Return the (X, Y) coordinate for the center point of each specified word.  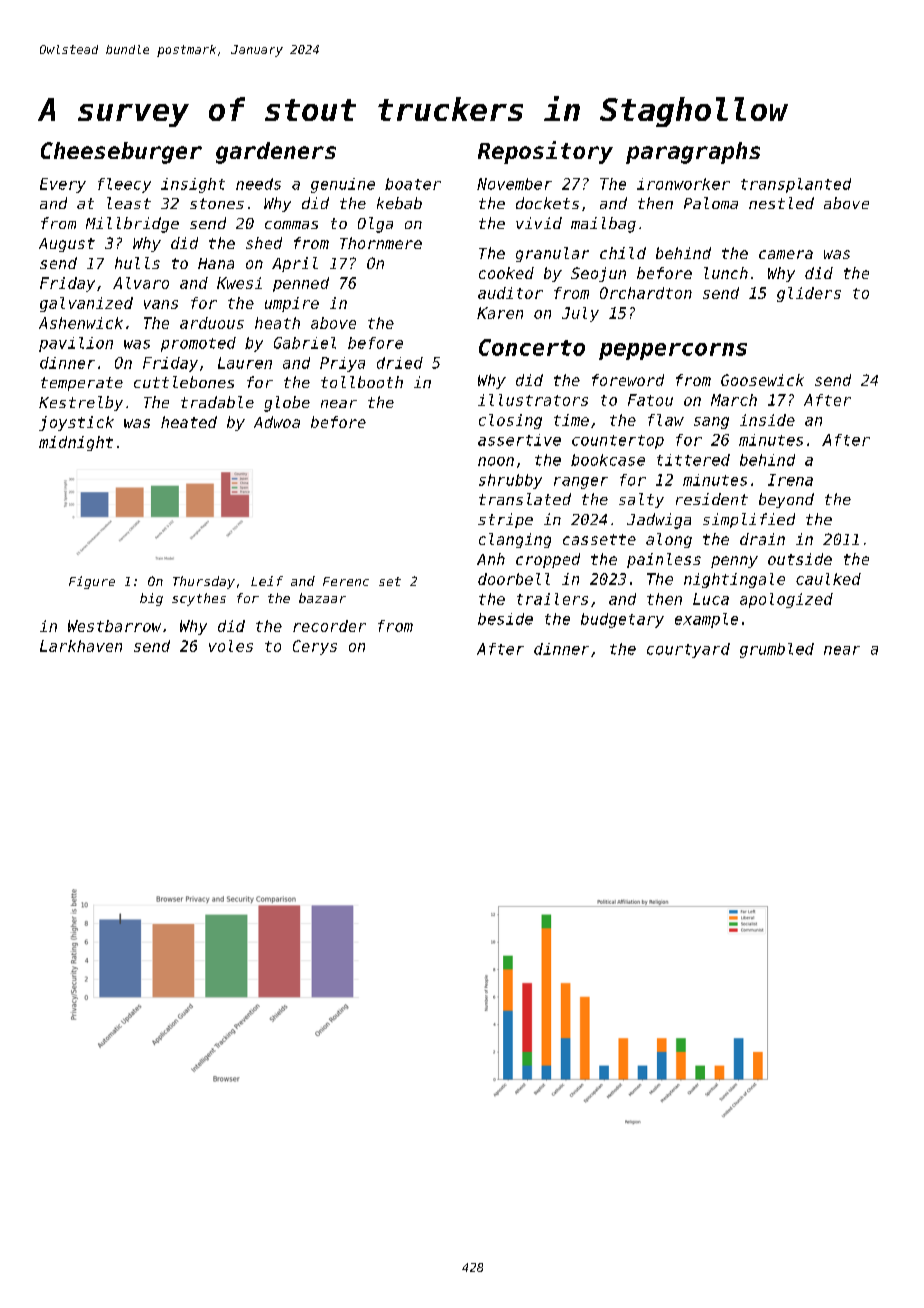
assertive (519, 440)
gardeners (276, 153)
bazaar (322, 598)
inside (767, 420)
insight (193, 185)
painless (664, 560)
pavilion (76, 344)
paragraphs (693, 153)
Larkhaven (81, 646)
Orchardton (646, 293)
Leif (267, 581)
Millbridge (132, 225)
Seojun (598, 274)
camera (786, 254)
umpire (292, 304)
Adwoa (277, 422)
